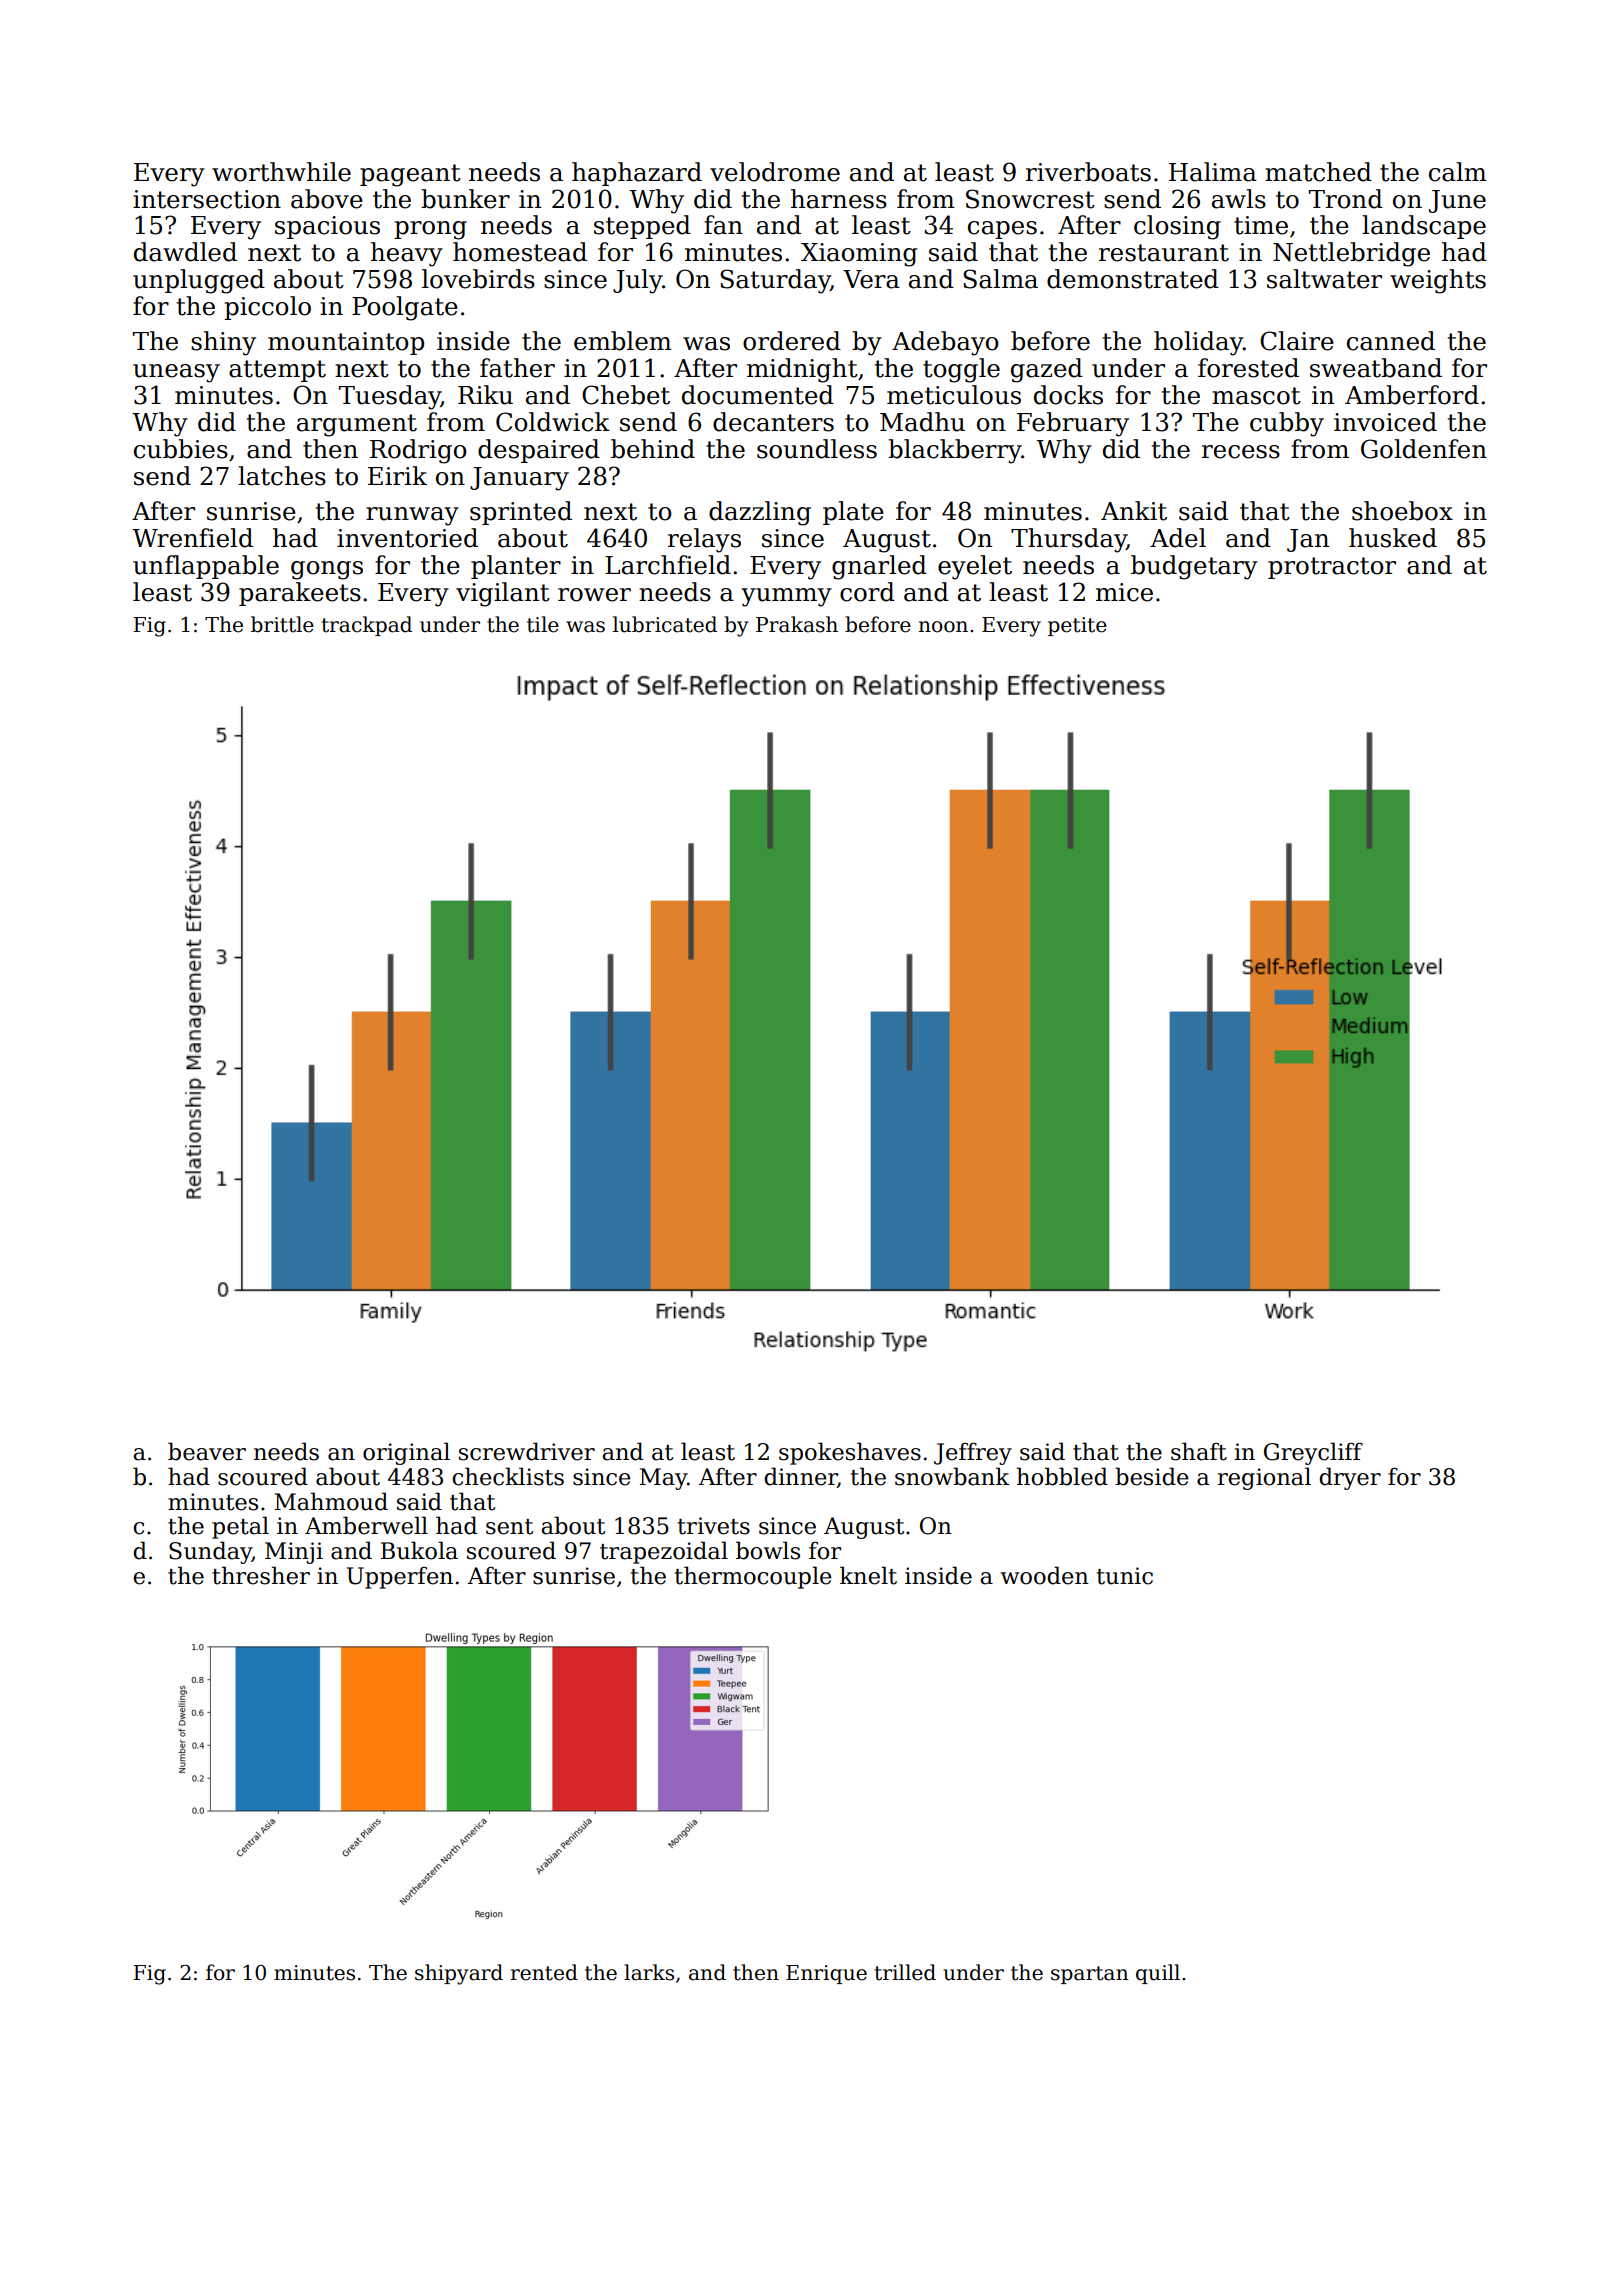  Describe the element at coordinates (1318, 172) in the screenshot. I see `matched` at that location.
